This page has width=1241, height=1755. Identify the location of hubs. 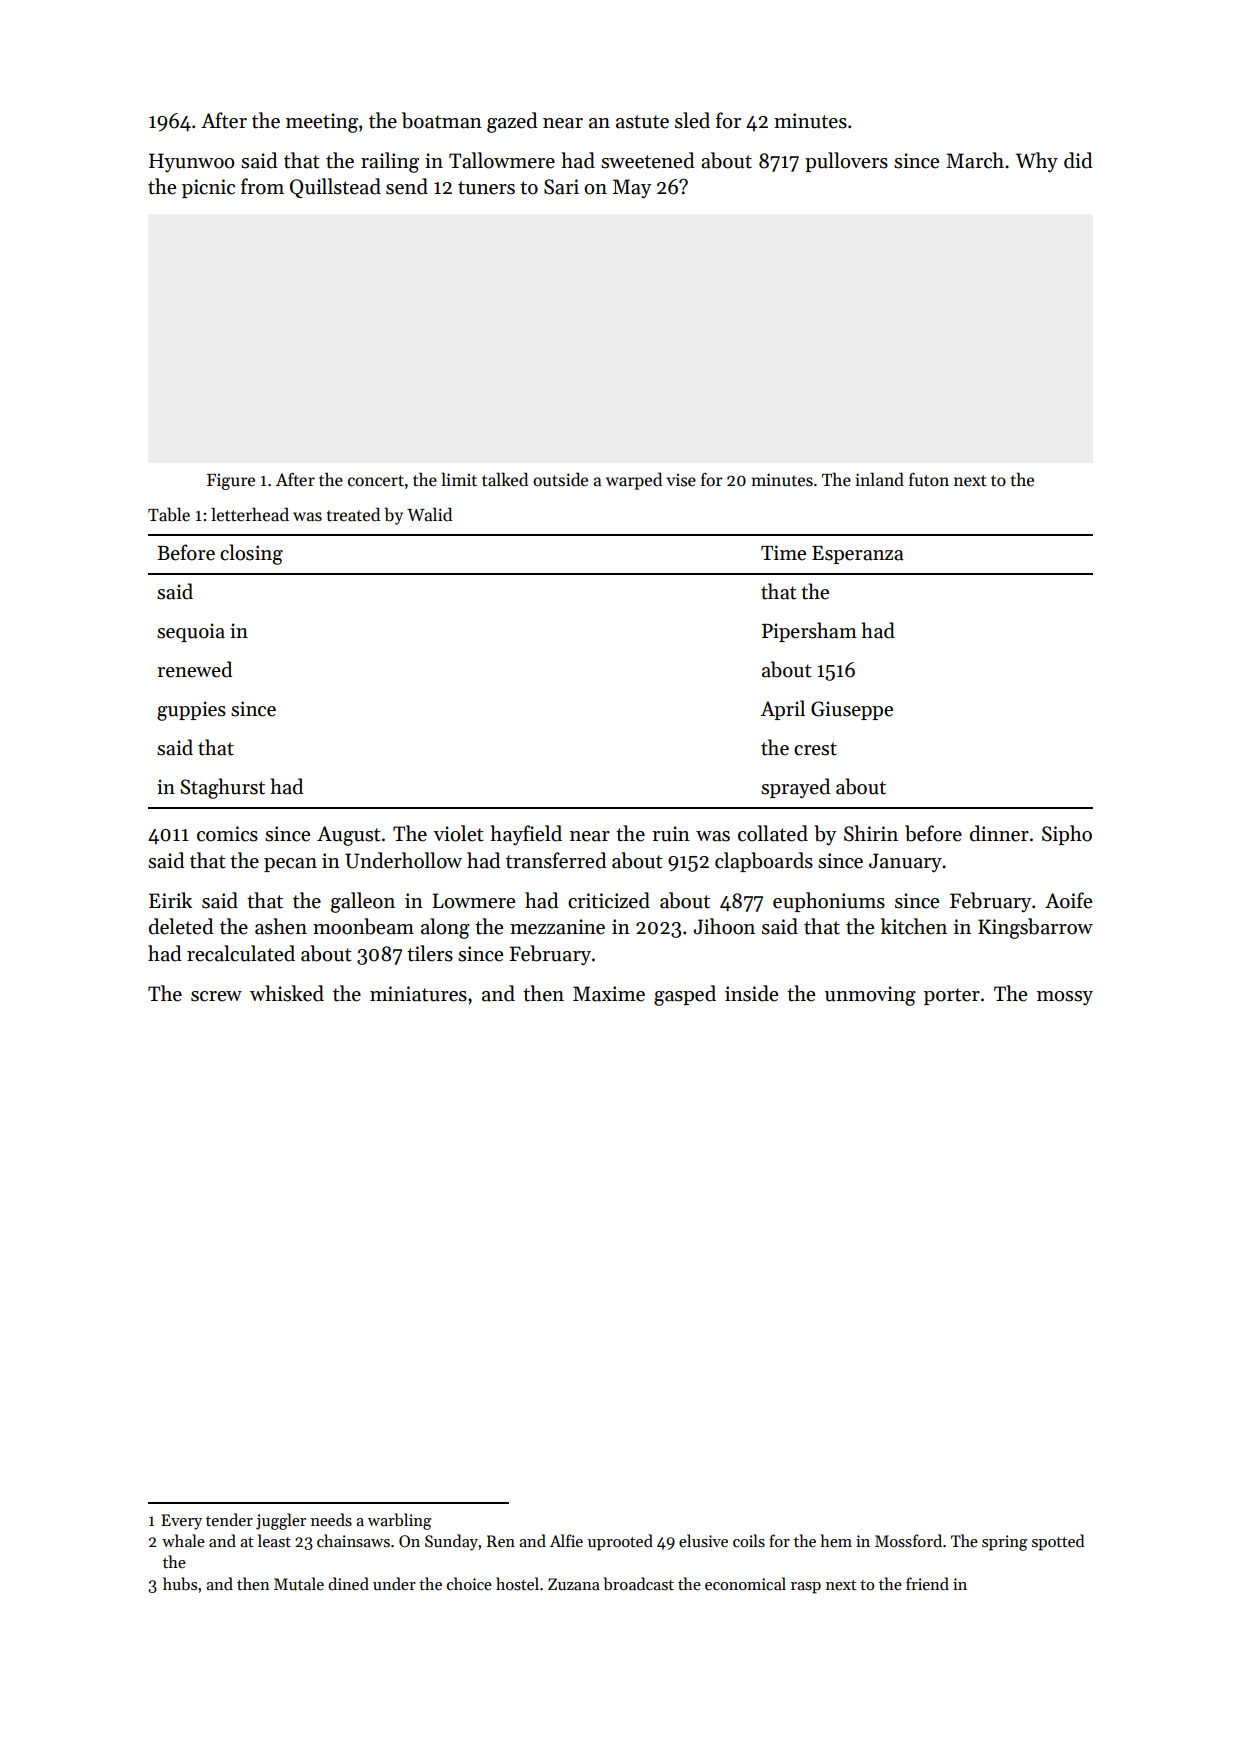
(180, 1583).
